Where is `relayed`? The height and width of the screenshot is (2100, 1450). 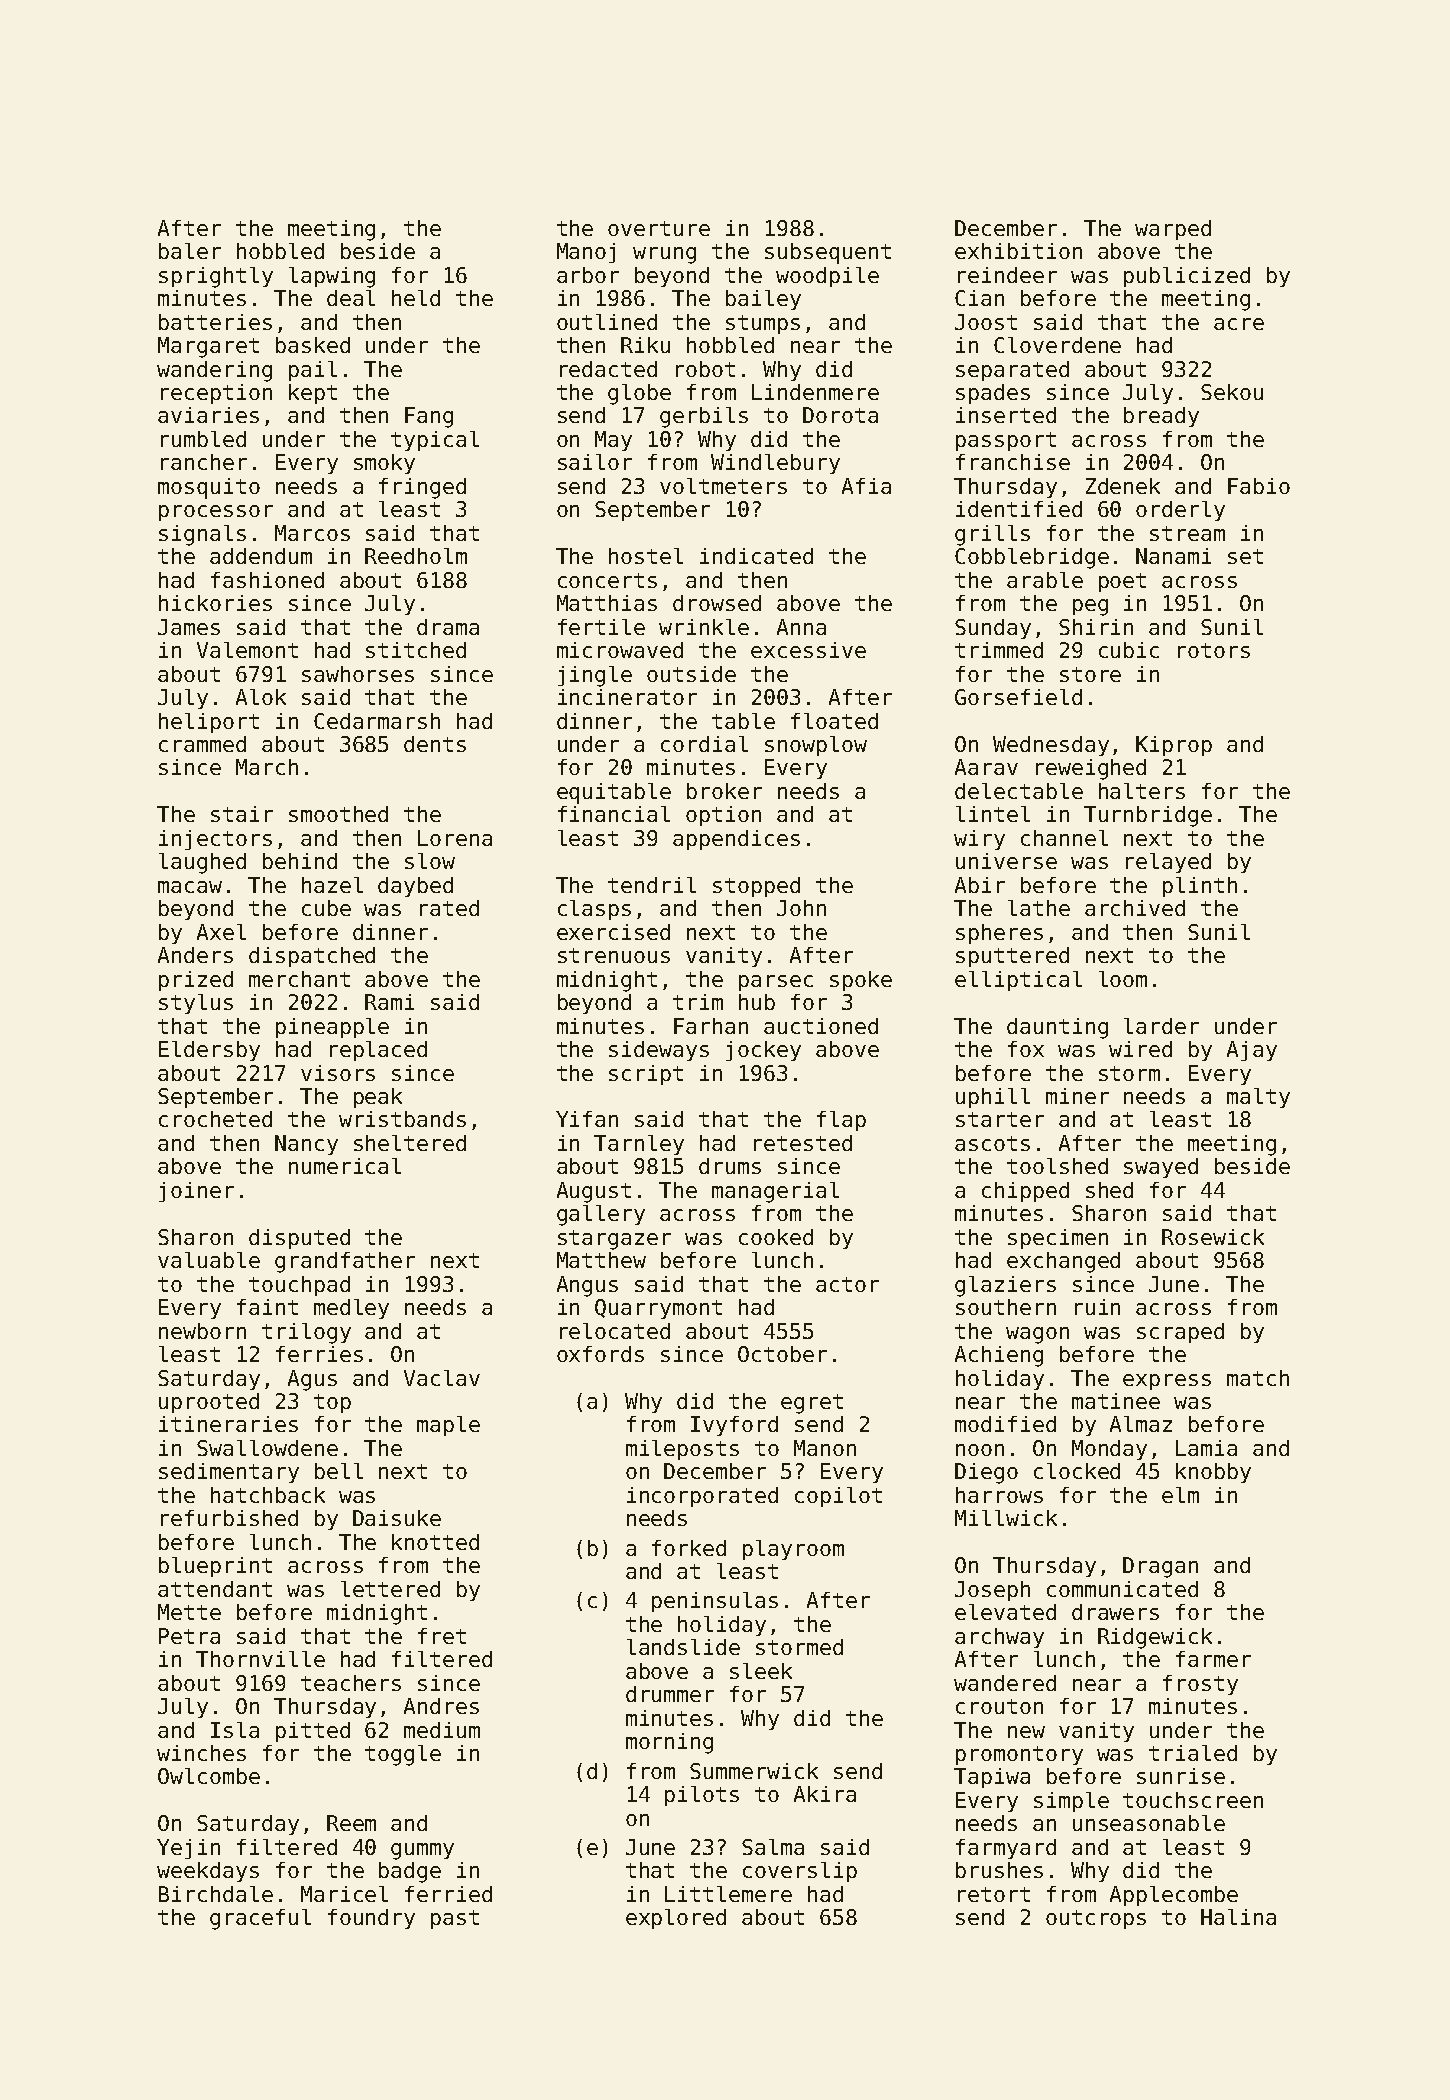
relayed is located at coordinates (1168, 863).
